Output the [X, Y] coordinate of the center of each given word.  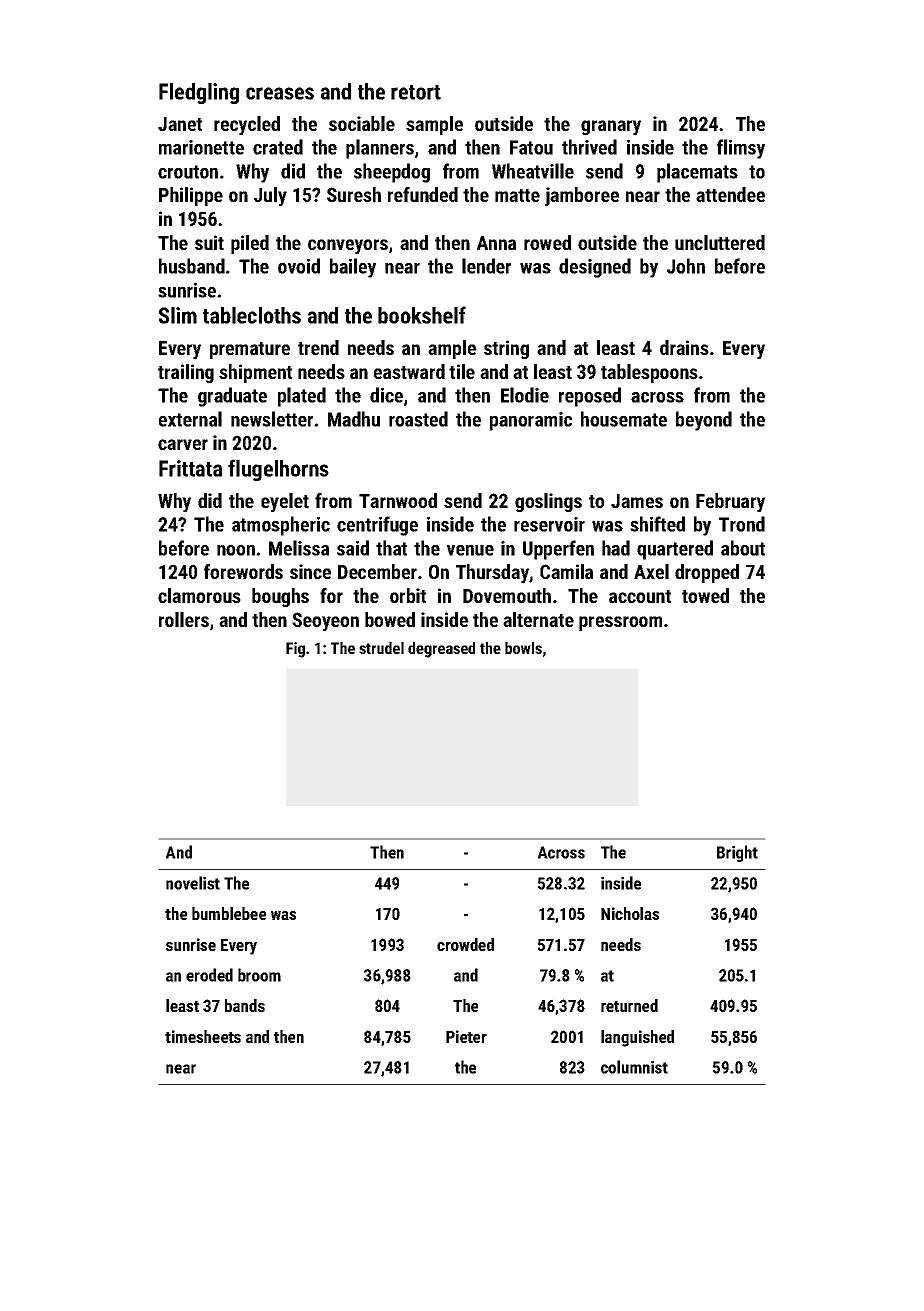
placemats [697, 173]
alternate [538, 619]
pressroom [620, 623]
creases [280, 93]
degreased [441, 650]
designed [595, 268]
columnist [634, 1067]
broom [259, 975]
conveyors [348, 246]
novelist [193, 883]
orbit [408, 595]
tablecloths [252, 315]
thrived [589, 147]
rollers [184, 619]
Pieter [466, 1036]
